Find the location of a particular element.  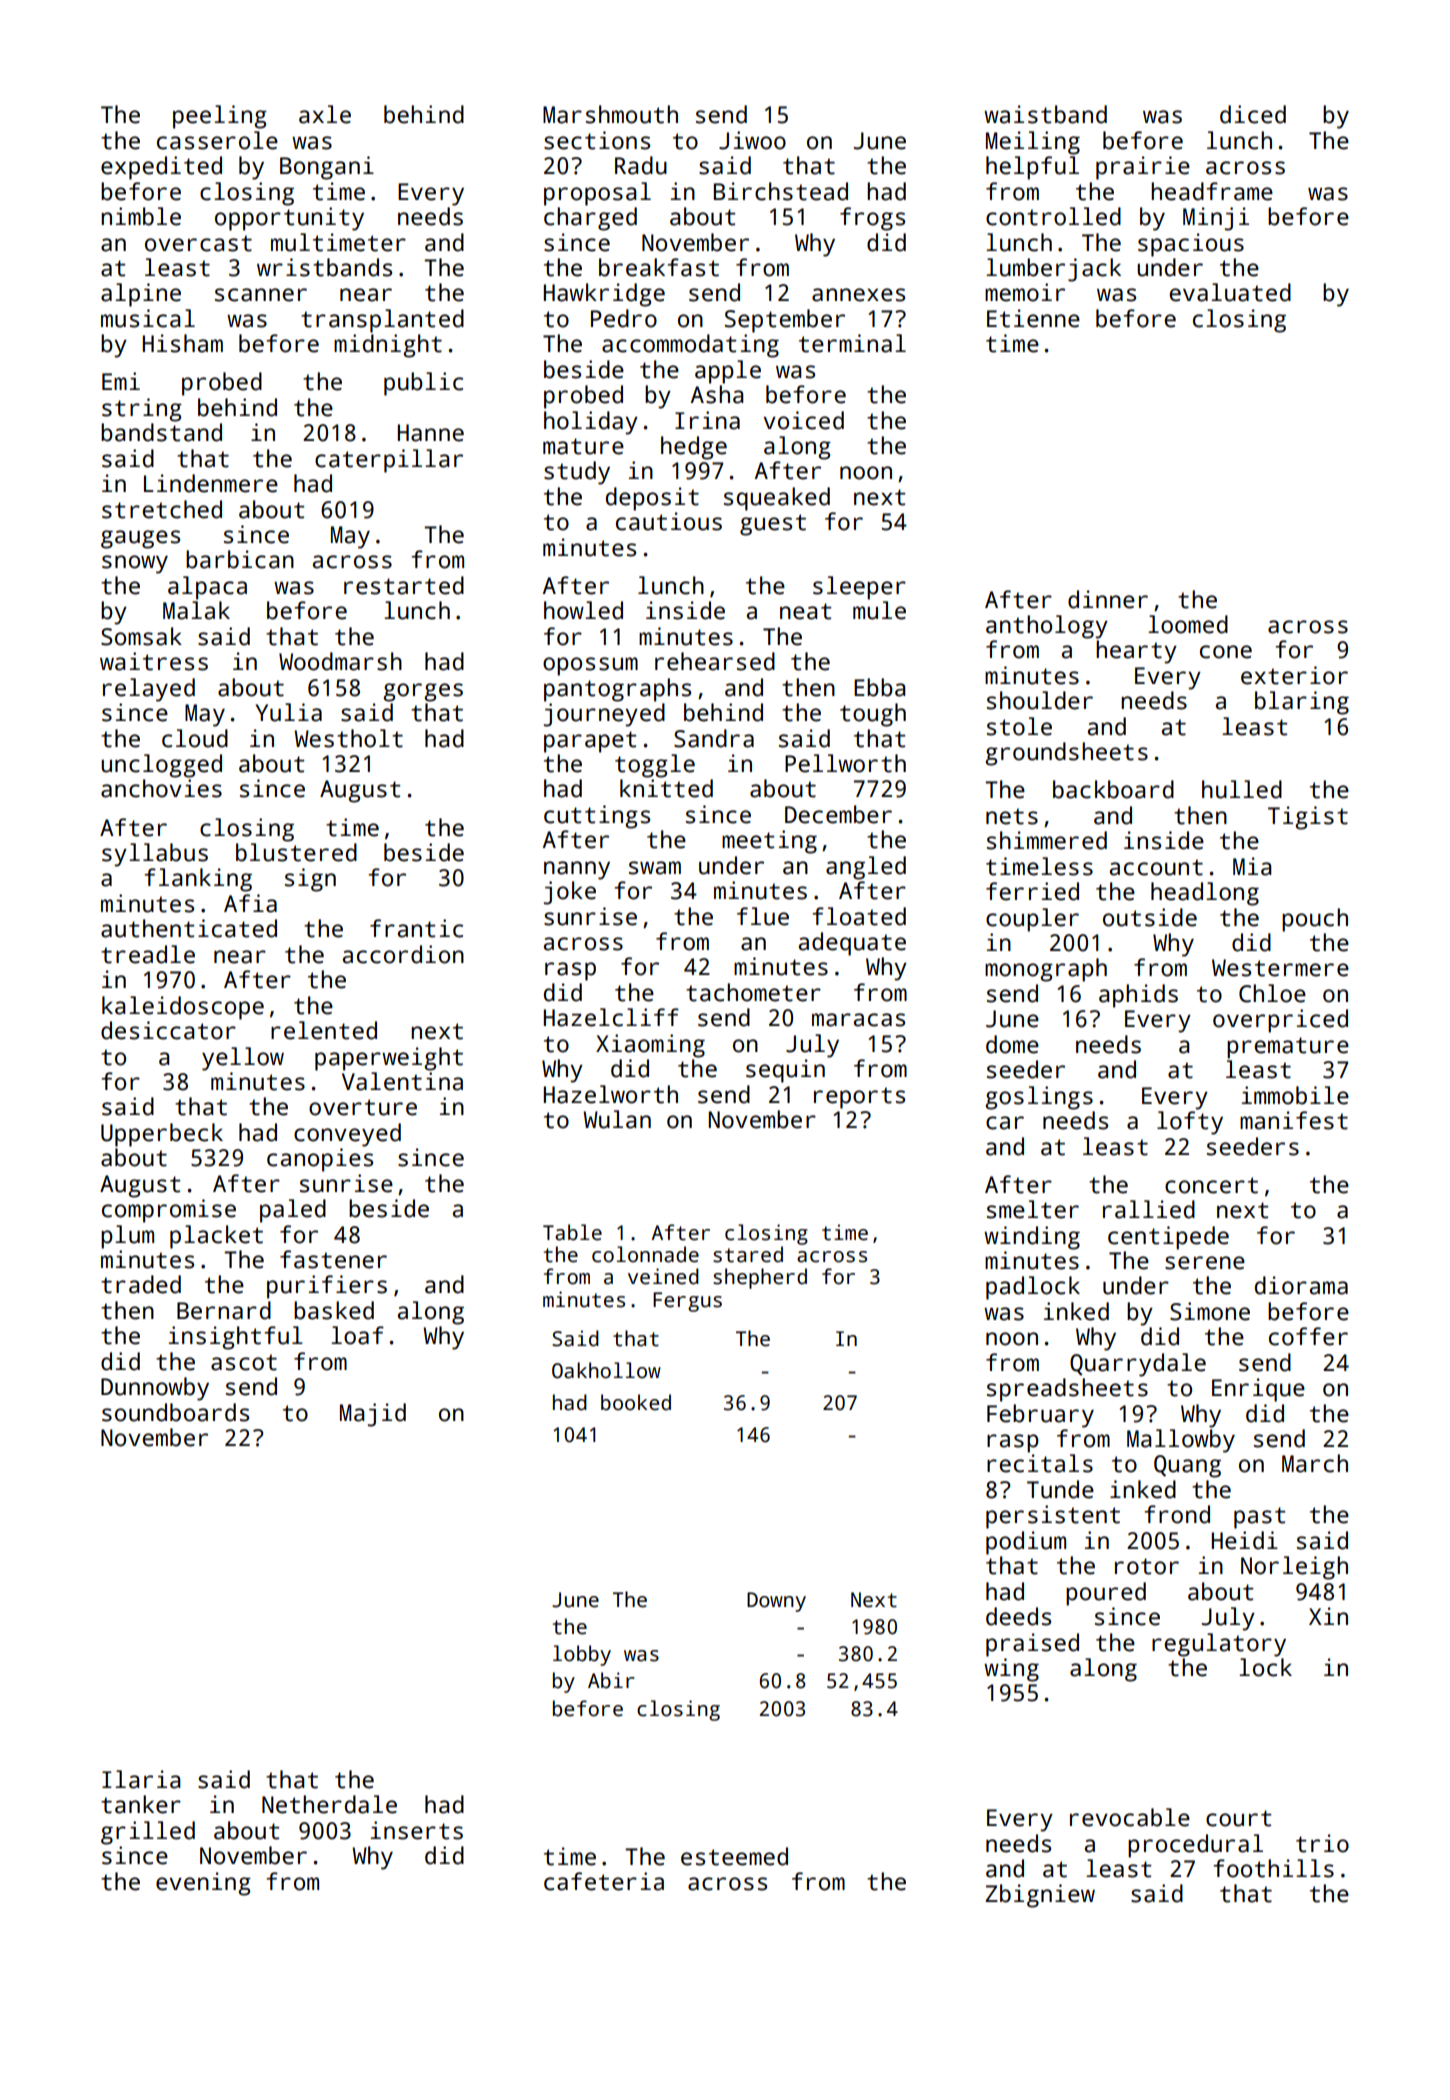

restarted is located at coordinates (404, 585).
